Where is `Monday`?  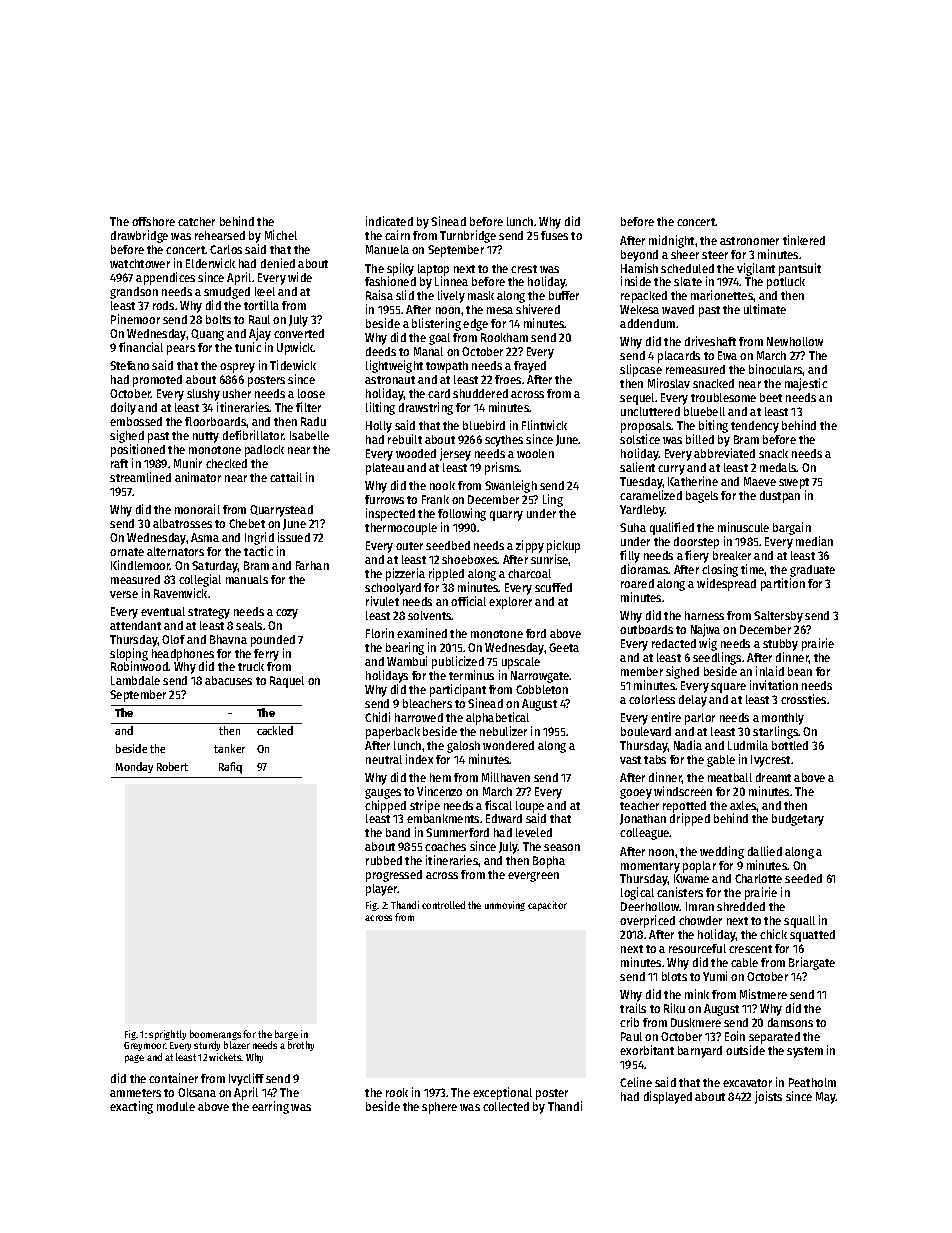 Monday is located at coordinates (134, 767).
